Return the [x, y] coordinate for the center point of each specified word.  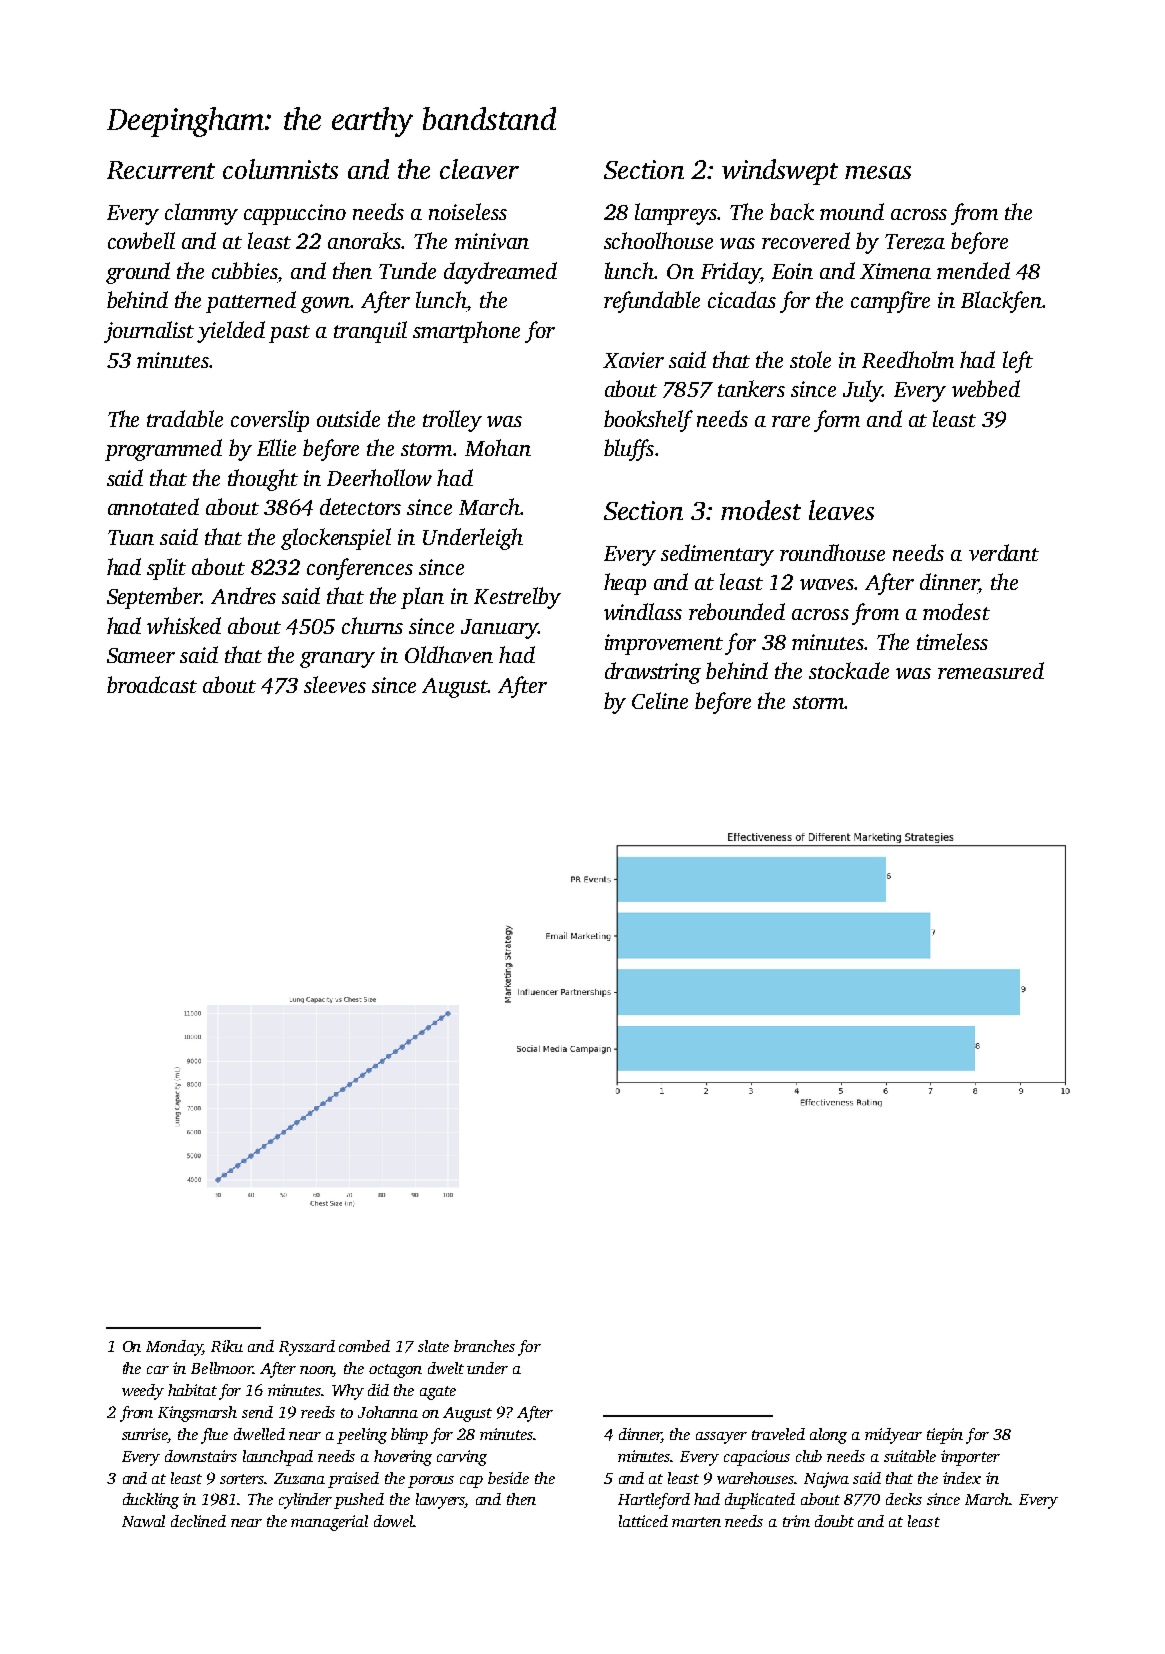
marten [696, 1522]
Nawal [143, 1521]
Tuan [131, 537]
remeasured [991, 670]
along [828, 1436]
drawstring [653, 673]
